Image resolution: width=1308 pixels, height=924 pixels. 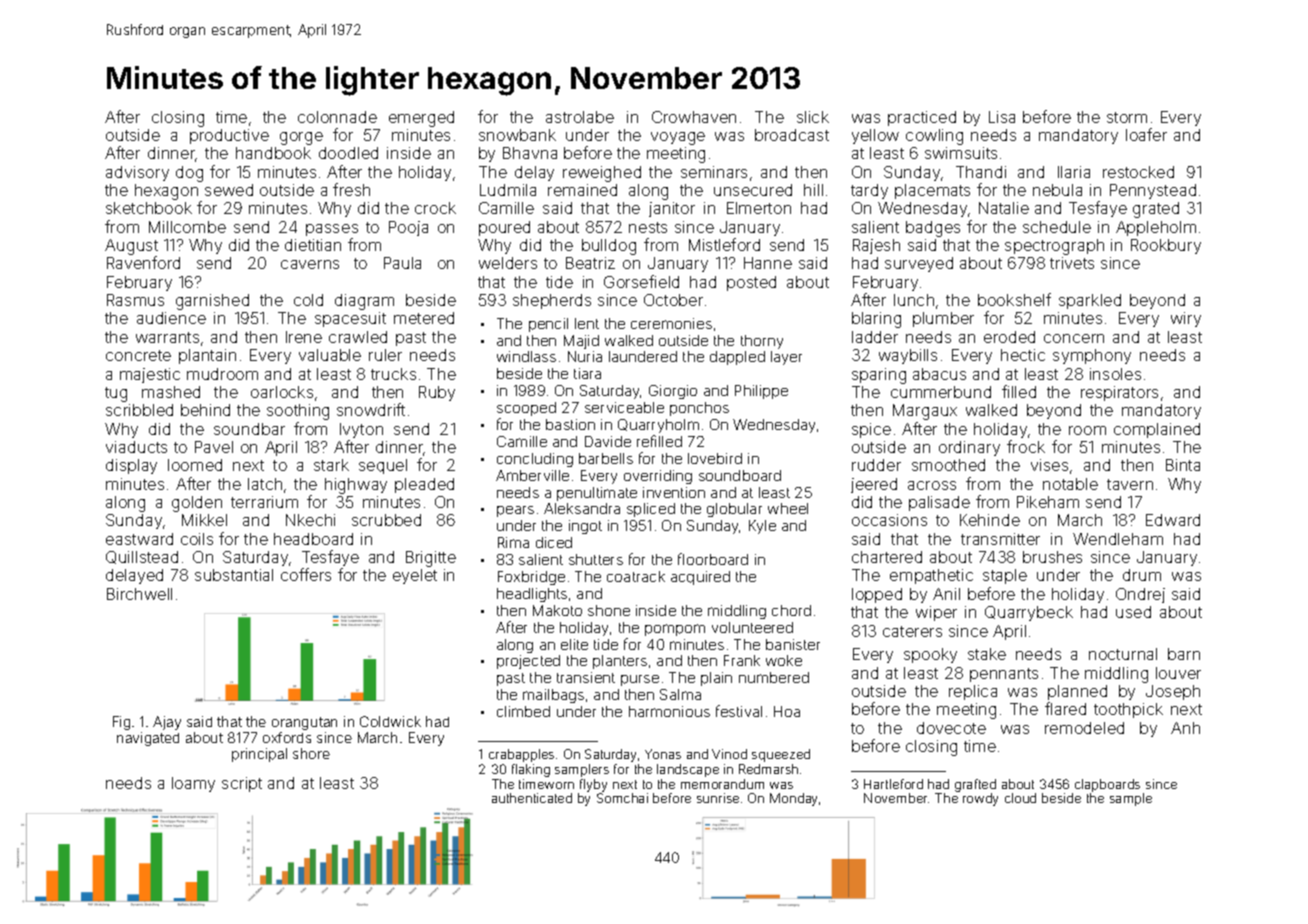 What do you see at coordinates (973, 692) in the page?
I see `replica` at bounding box center [973, 692].
